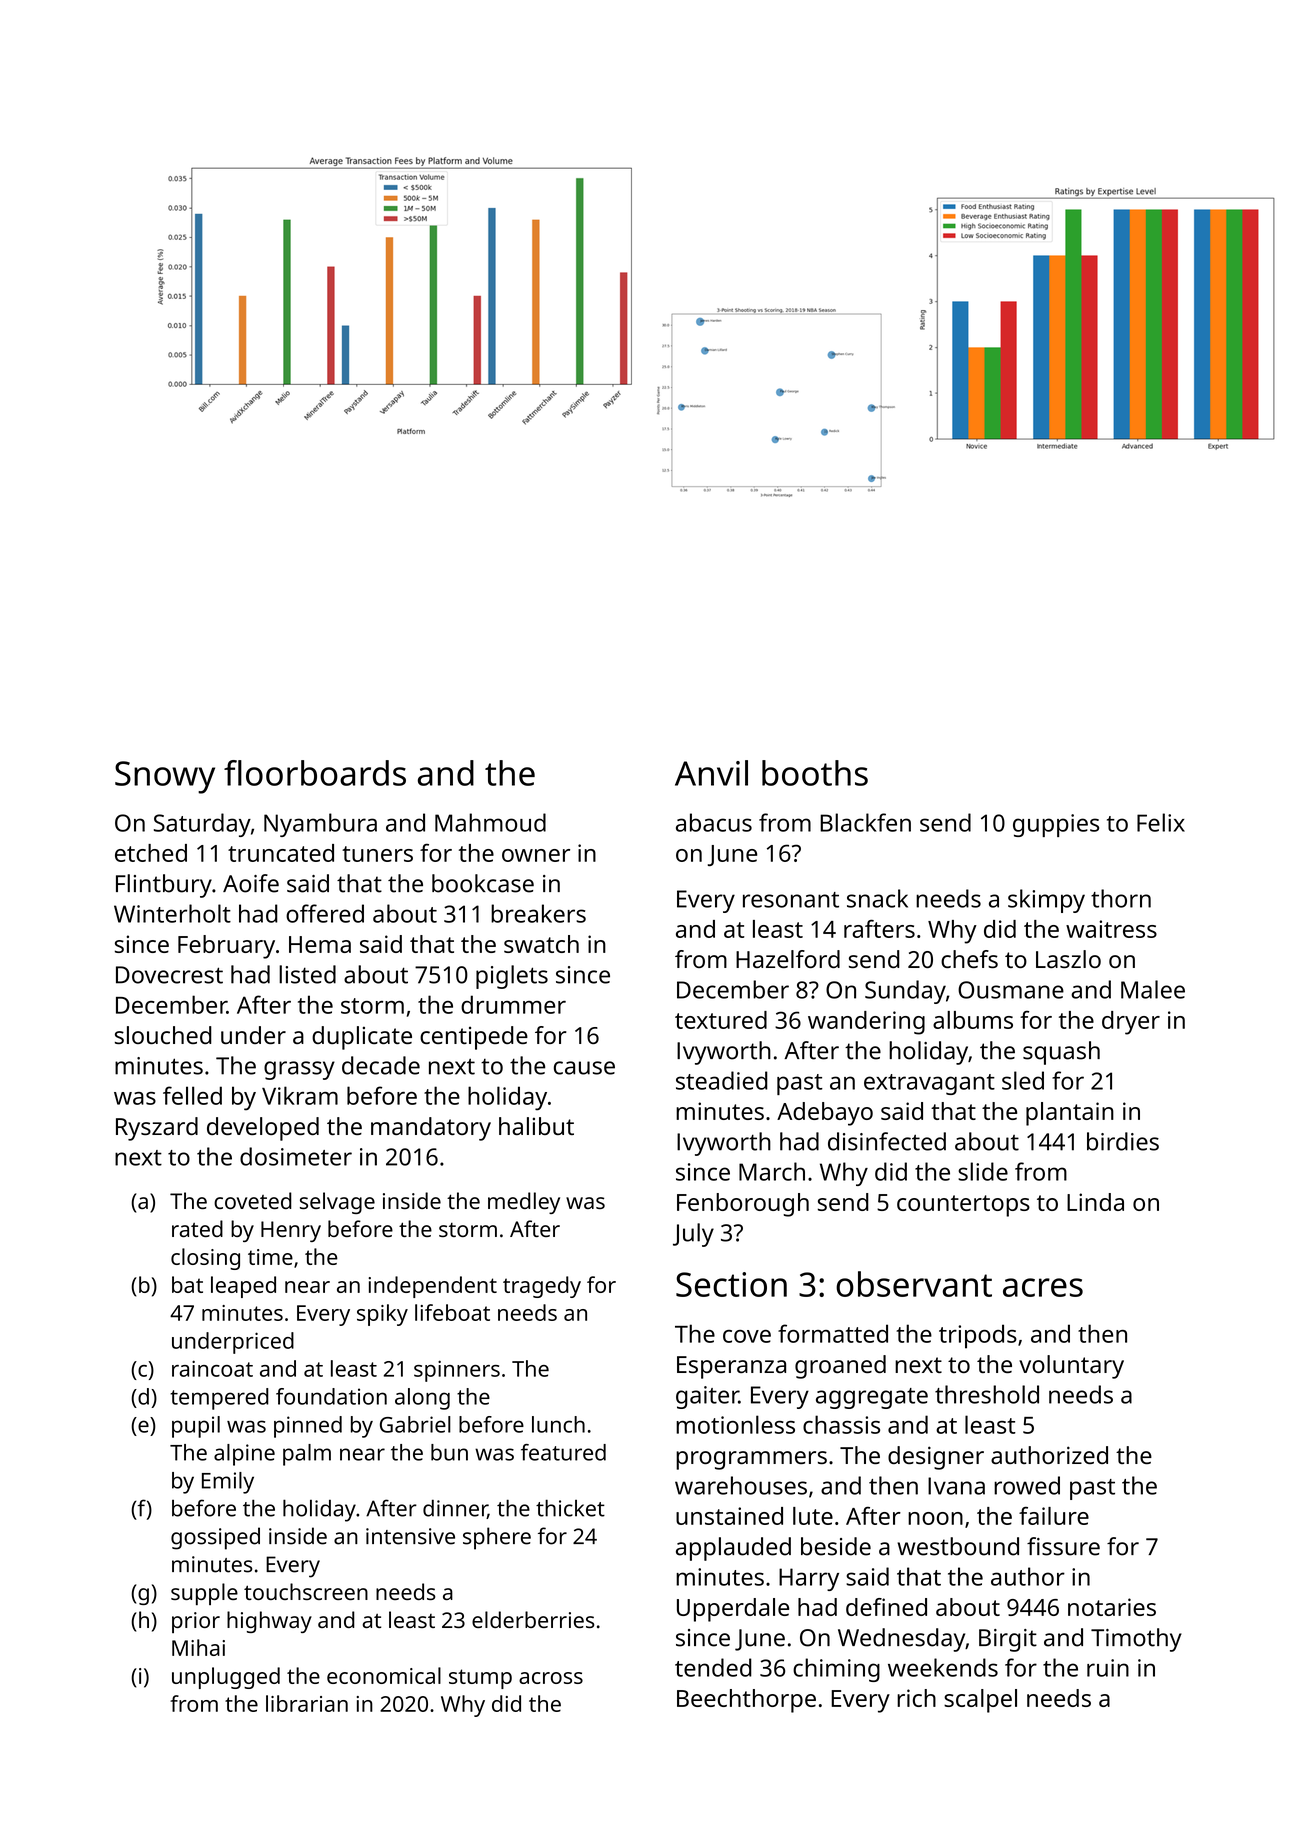  I want to click on guppies, so click(1056, 825).
